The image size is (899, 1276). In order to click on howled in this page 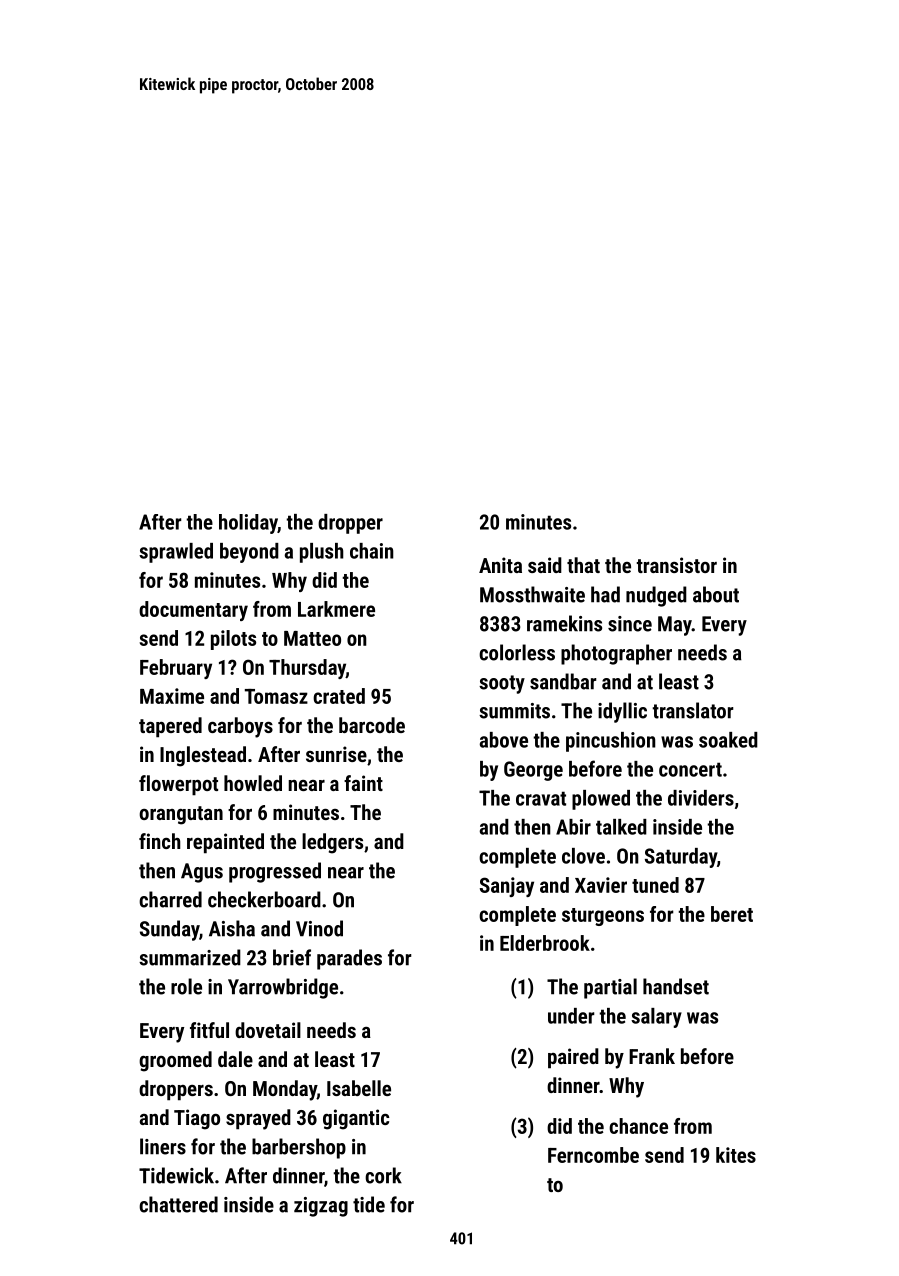, I will do `click(253, 783)`.
